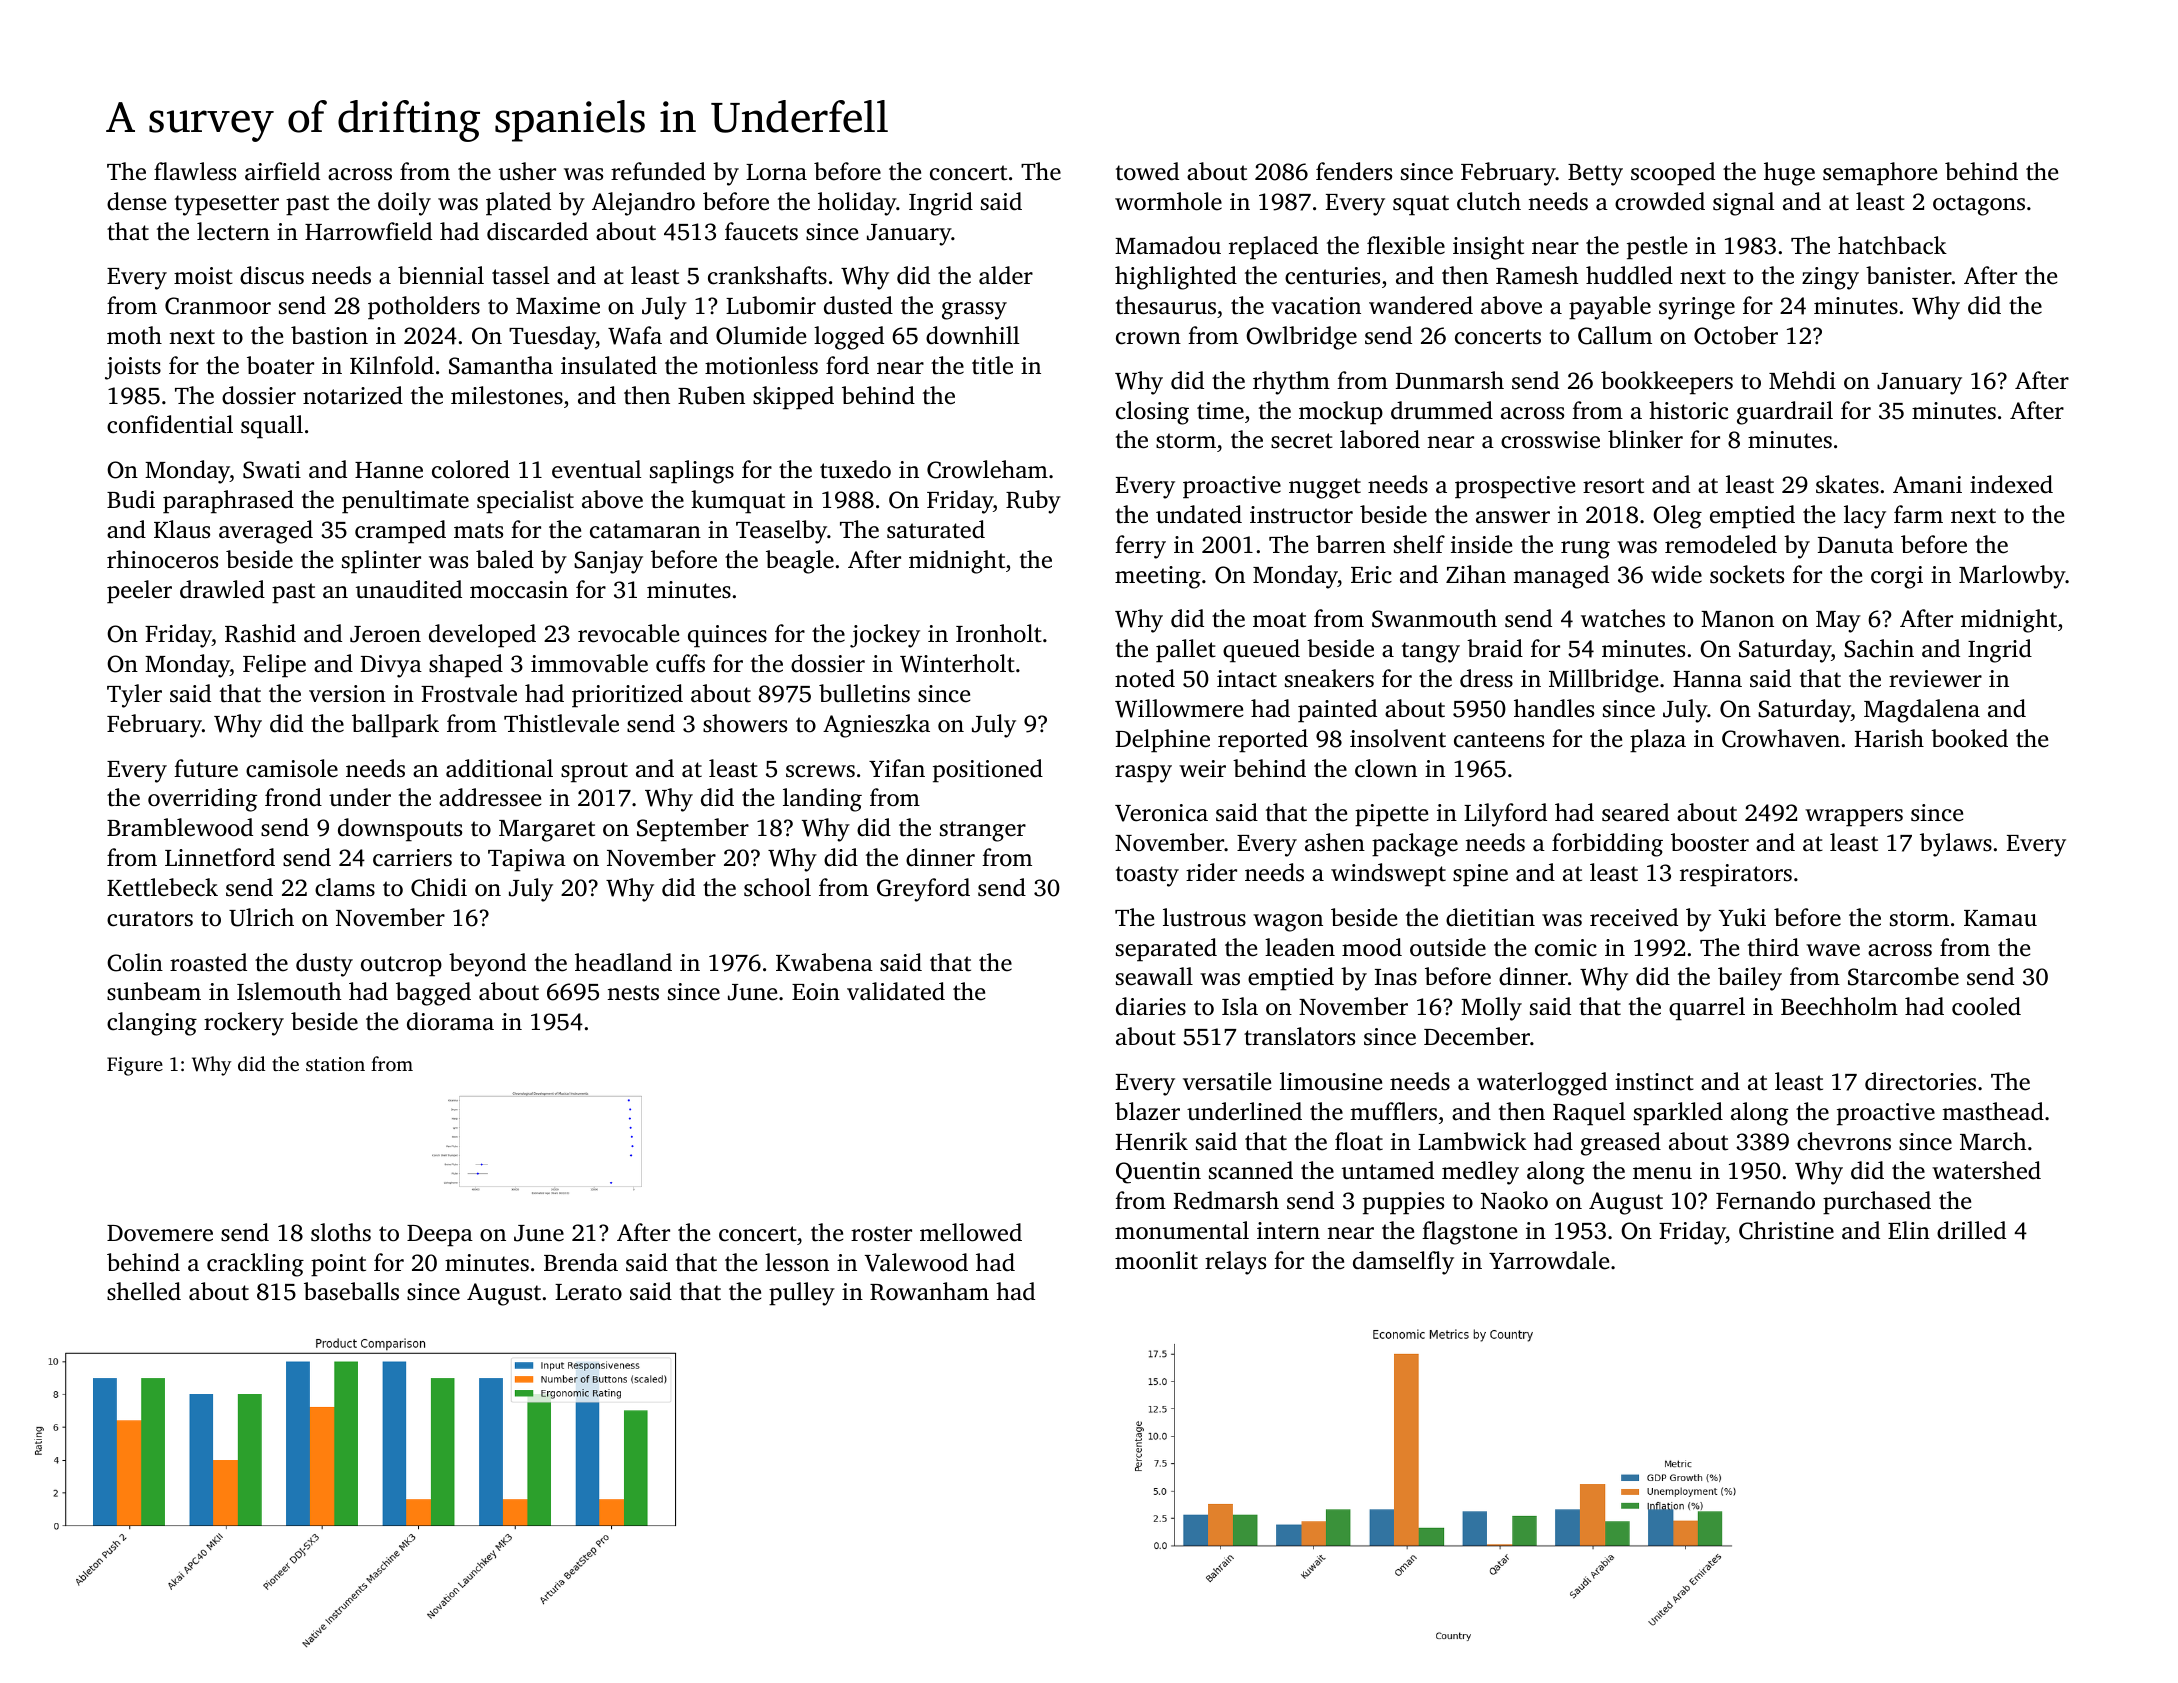  What do you see at coordinates (385, 634) in the document?
I see `Jeroen` at bounding box center [385, 634].
